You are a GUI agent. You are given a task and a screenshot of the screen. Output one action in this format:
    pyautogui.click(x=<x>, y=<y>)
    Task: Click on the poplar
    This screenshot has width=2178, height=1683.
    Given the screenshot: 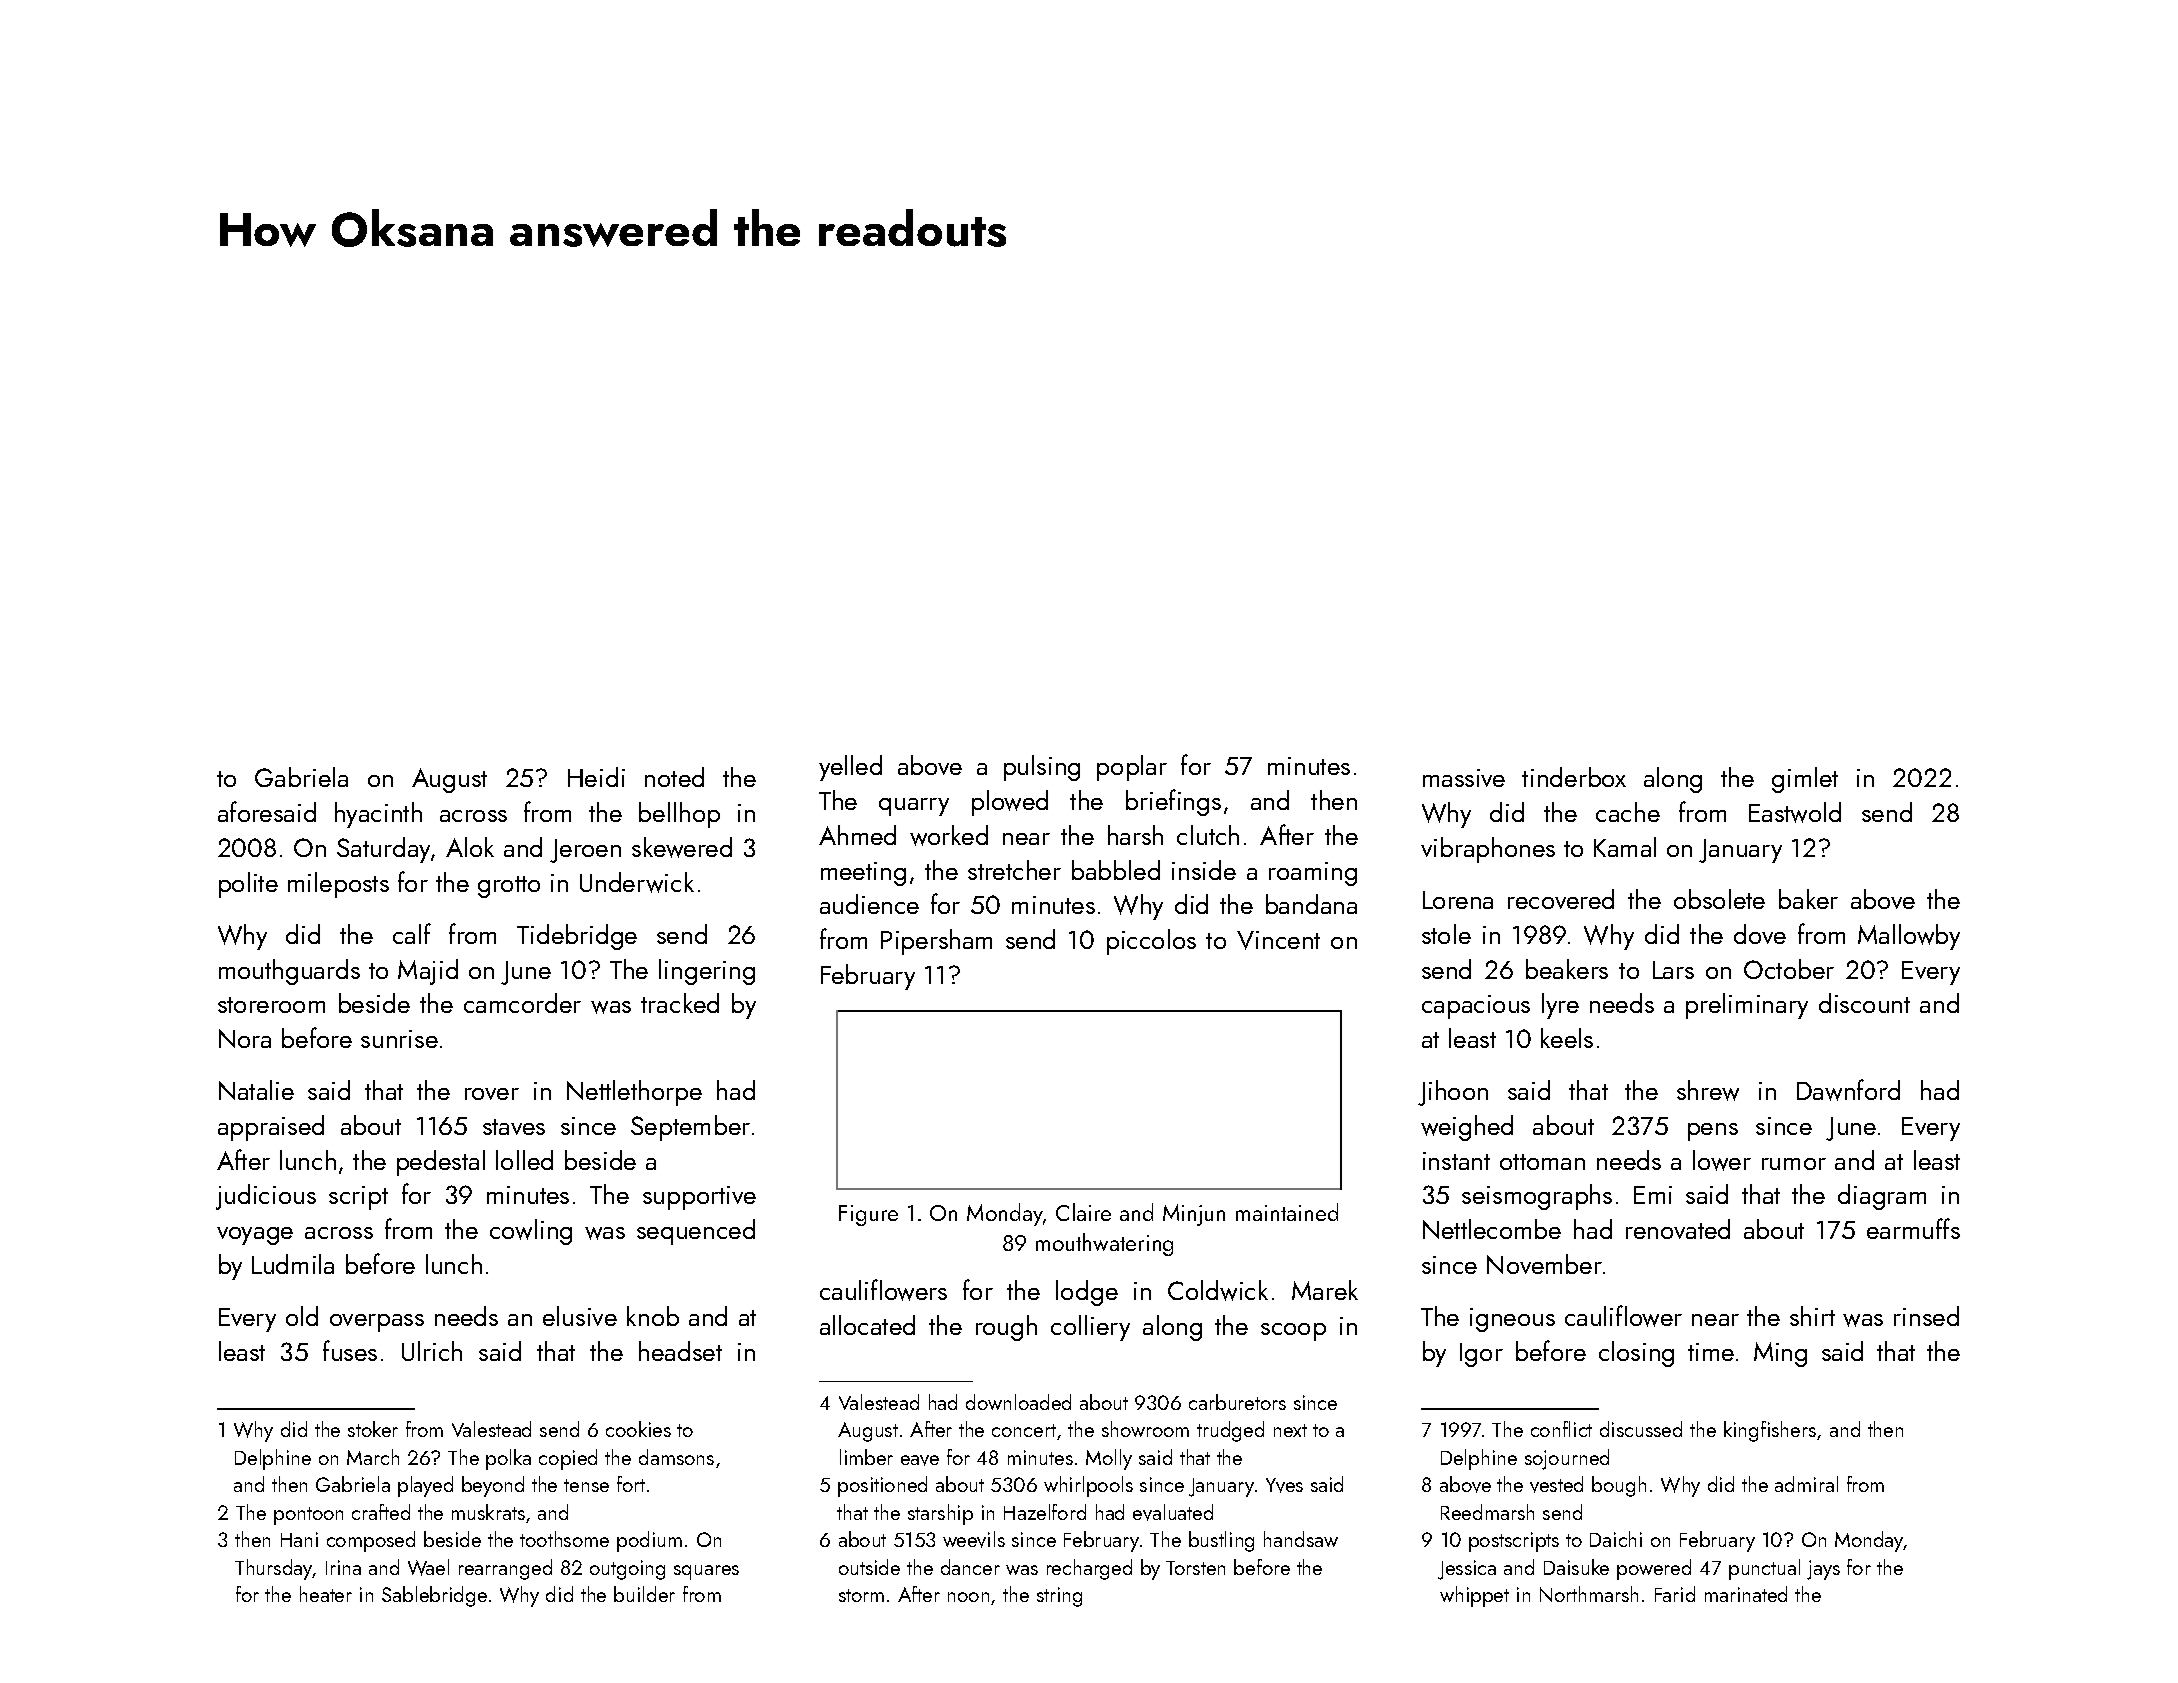 What is the action you would take?
    pyautogui.click(x=1132, y=768)
